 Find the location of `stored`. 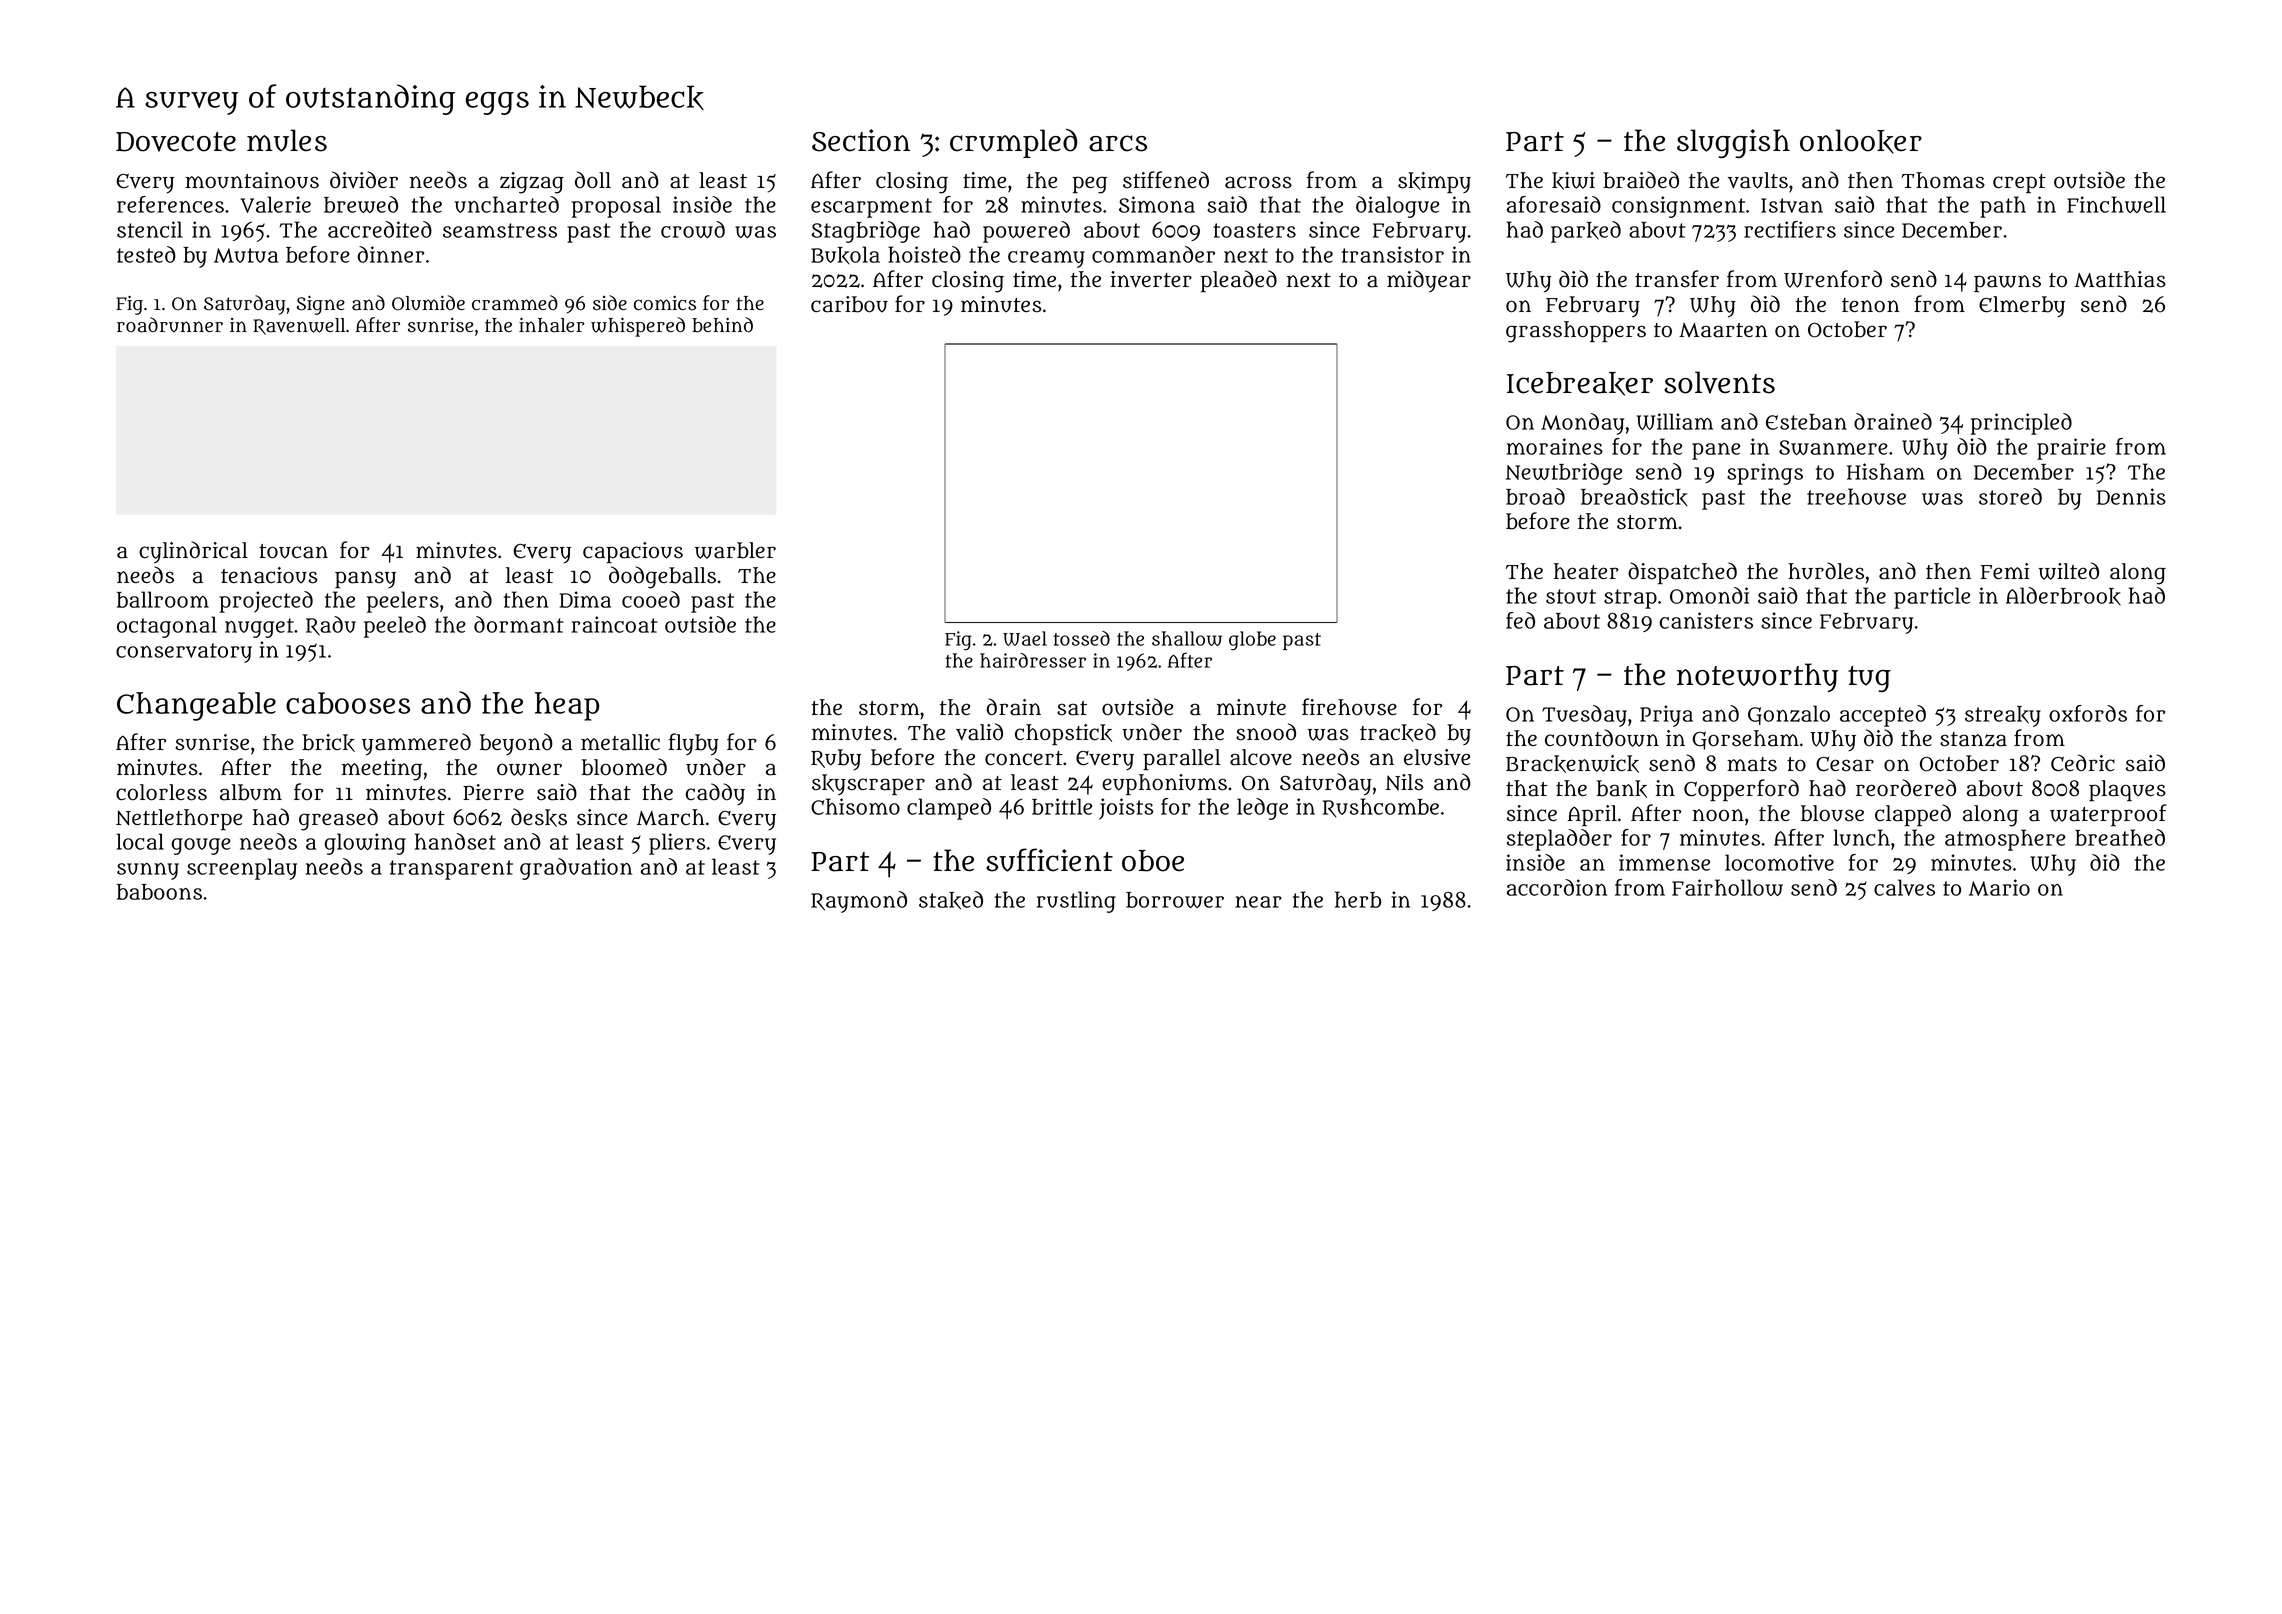

stored is located at coordinates (2010, 496).
